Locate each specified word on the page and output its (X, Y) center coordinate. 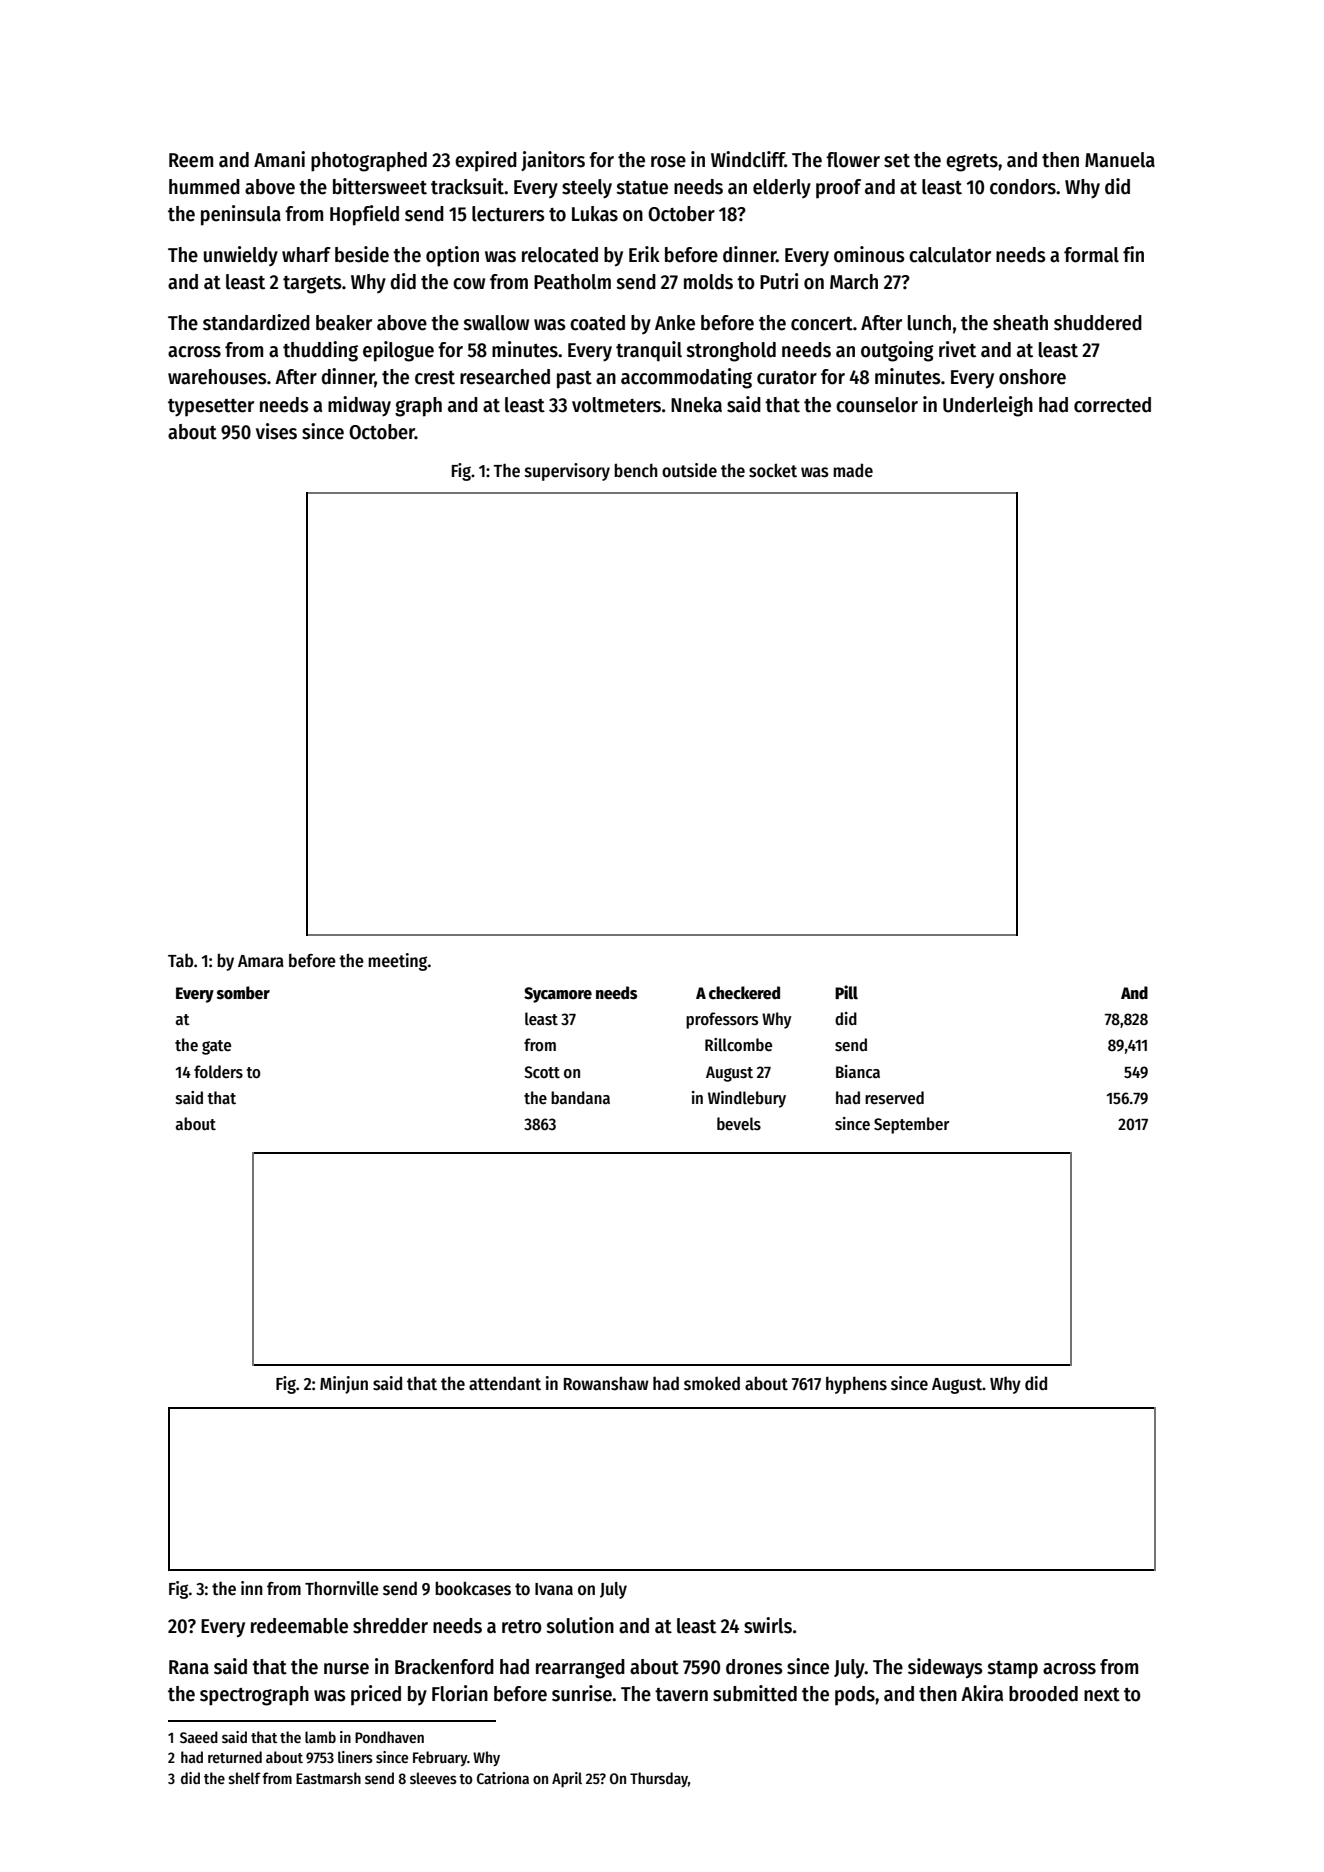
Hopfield (364, 215)
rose (668, 162)
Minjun (344, 1385)
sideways (945, 1668)
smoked (712, 1383)
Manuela (1120, 160)
